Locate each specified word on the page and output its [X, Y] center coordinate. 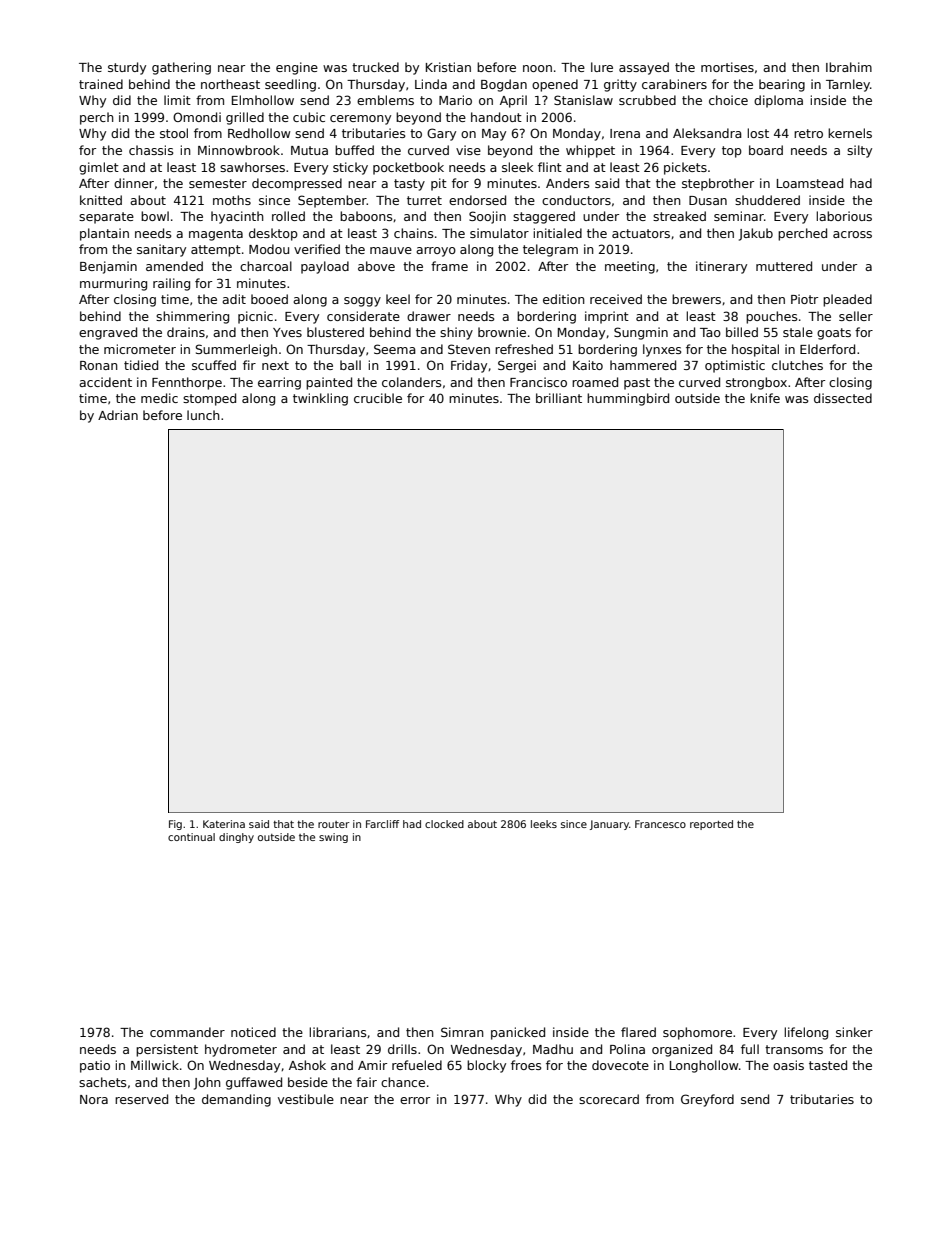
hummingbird [628, 399]
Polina [627, 1049]
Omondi [197, 117]
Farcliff [382, 824]
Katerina [224, 824]
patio [95, 1066]
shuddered [767, 200]
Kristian [448, 67]
